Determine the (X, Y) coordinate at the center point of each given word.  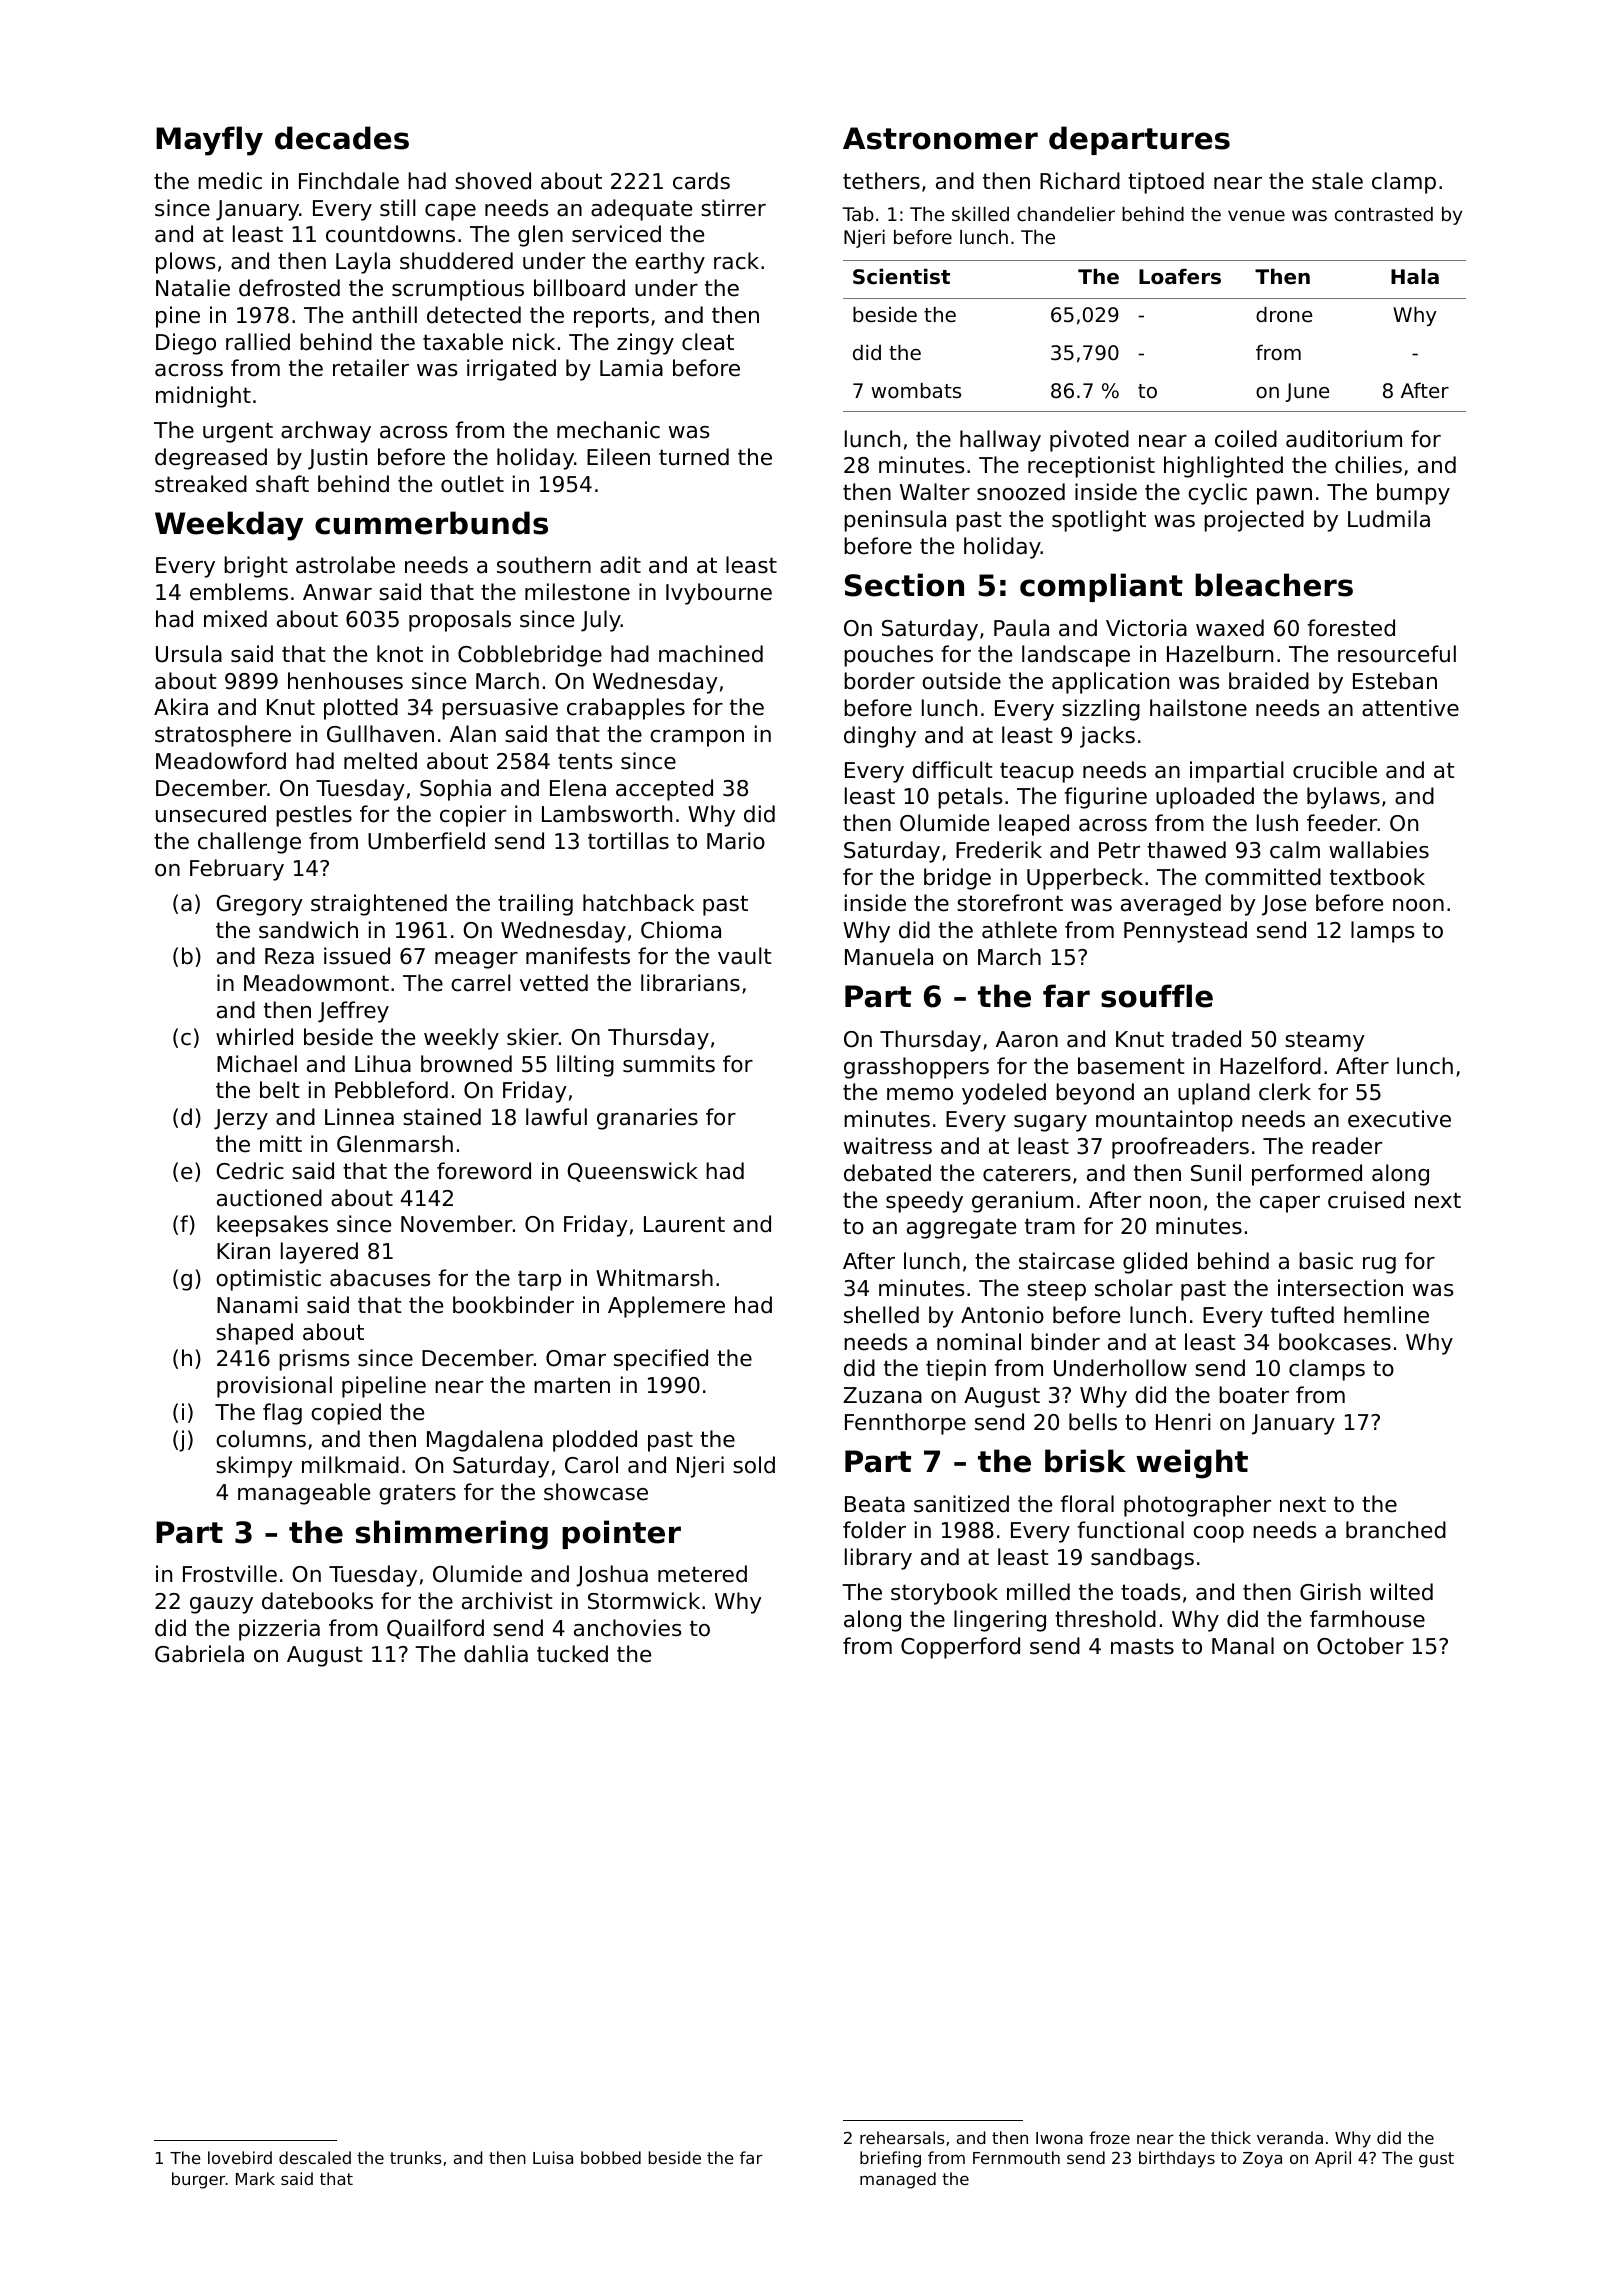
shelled (881, 1315)
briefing (890, 2159)
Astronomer (940, 138)
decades (342, 138)
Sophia (455, 790)
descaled (315, 2157)
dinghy (880, 737)
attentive (1410, 708)
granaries (647, 1119)
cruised (1366, 1200)
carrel (481, 983)
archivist (507, 1601)
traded (1206, 1039)
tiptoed (1166, 183)
